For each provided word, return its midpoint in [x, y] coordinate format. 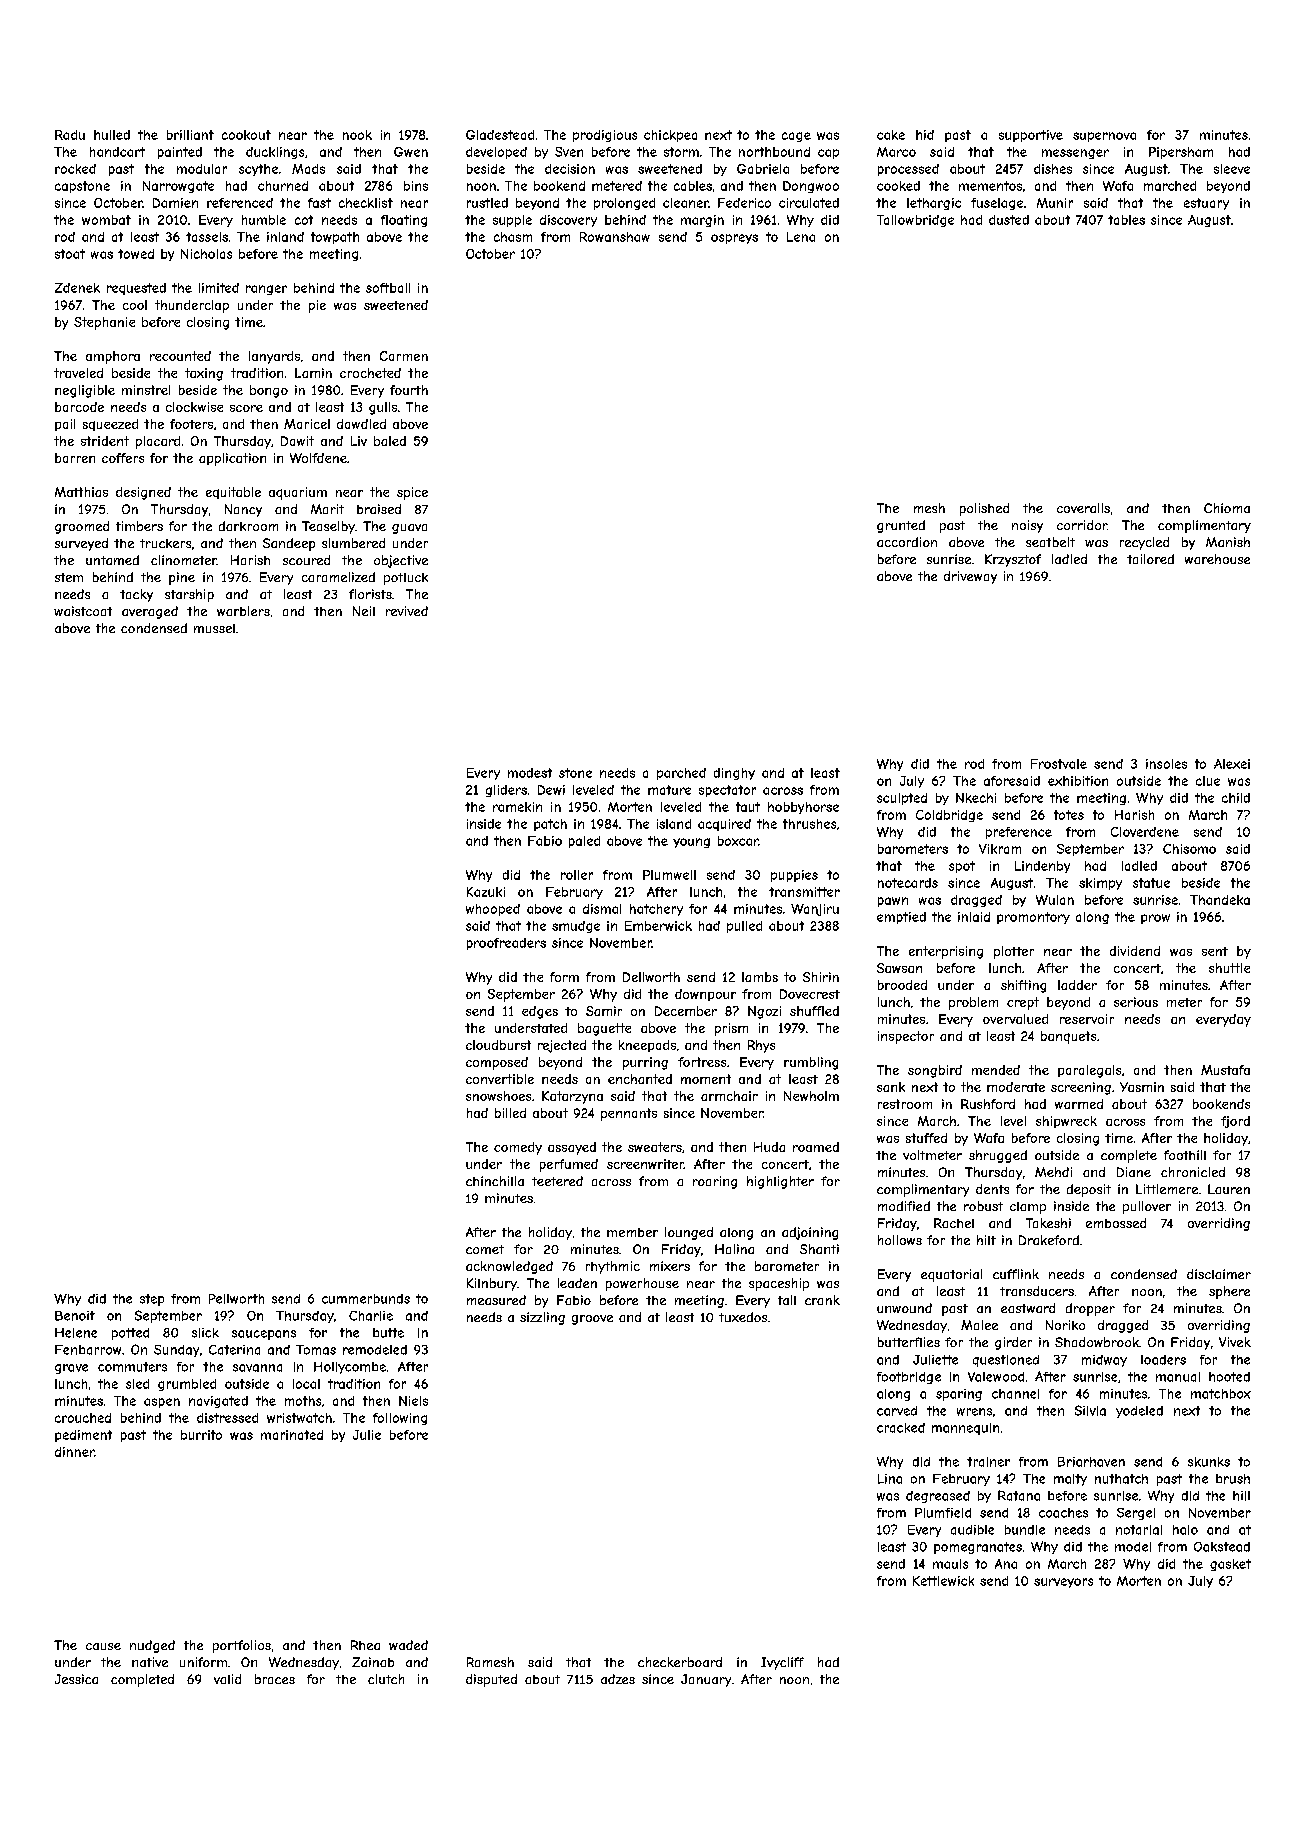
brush [1233, 1479]
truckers [165, 543]
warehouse [1217, 559]
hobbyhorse [803, 808]
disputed [491, 1680]
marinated [292, 1435]
